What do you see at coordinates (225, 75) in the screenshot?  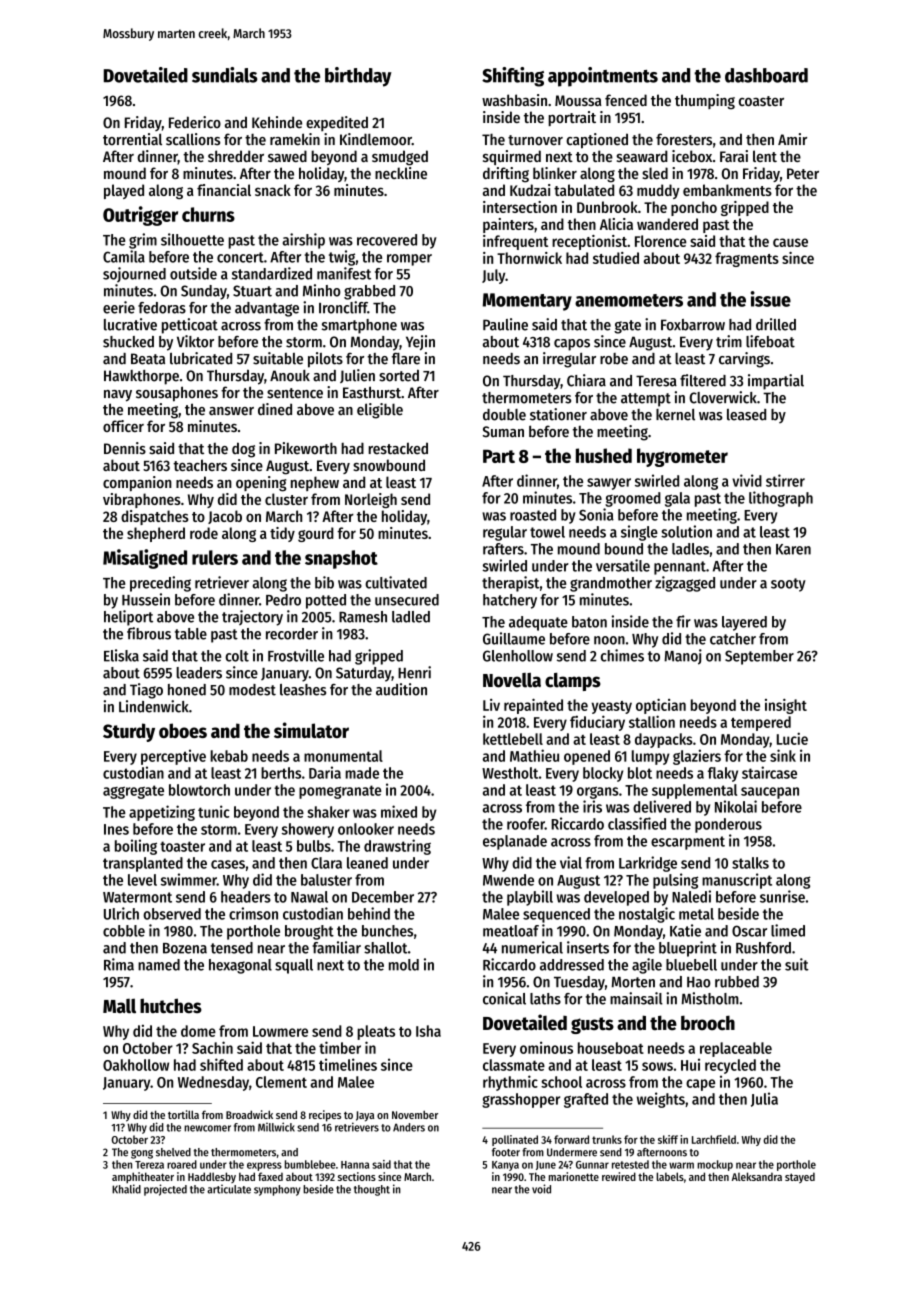 I see `sundials` at bounding box center [225, 75].
